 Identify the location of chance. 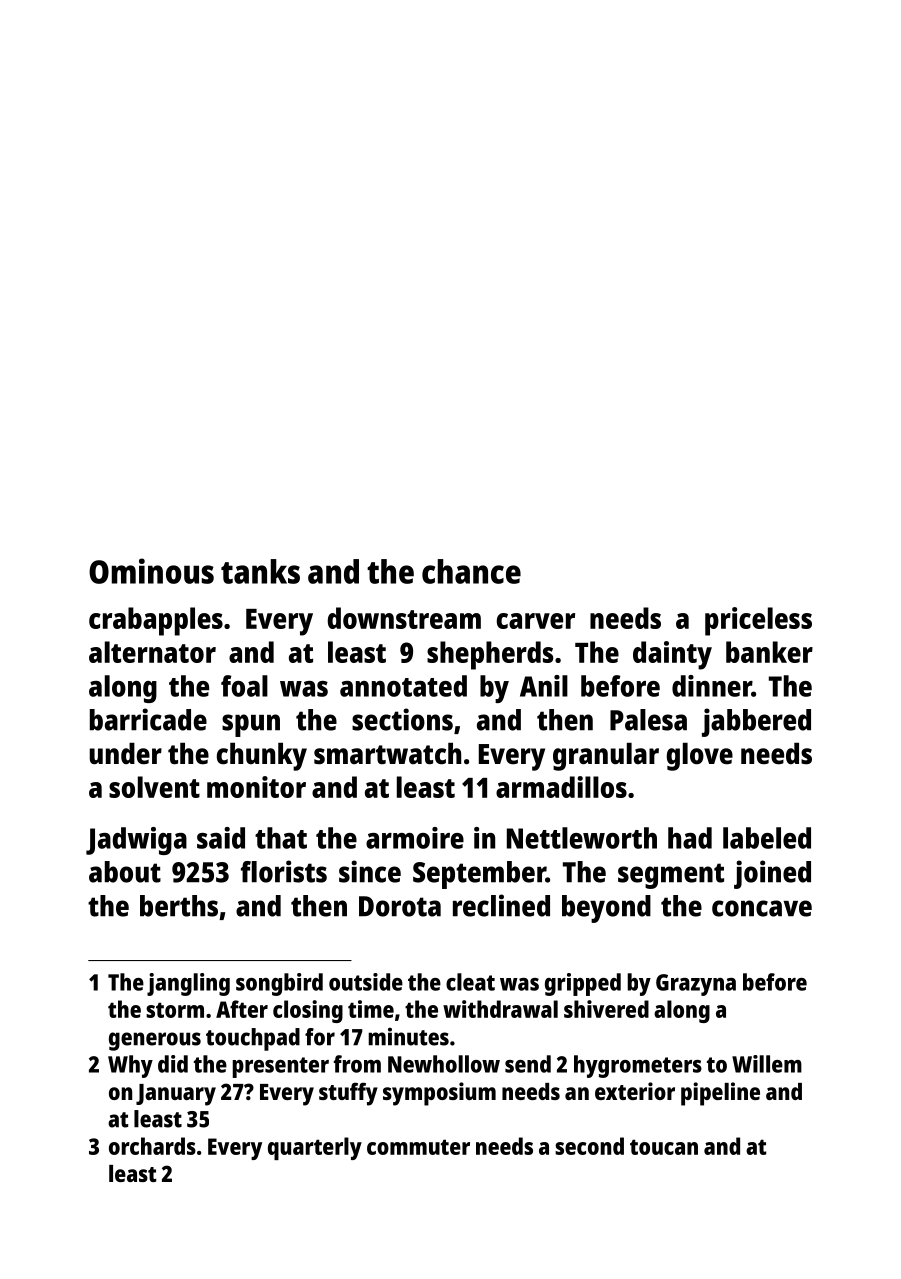
(471, 571).
